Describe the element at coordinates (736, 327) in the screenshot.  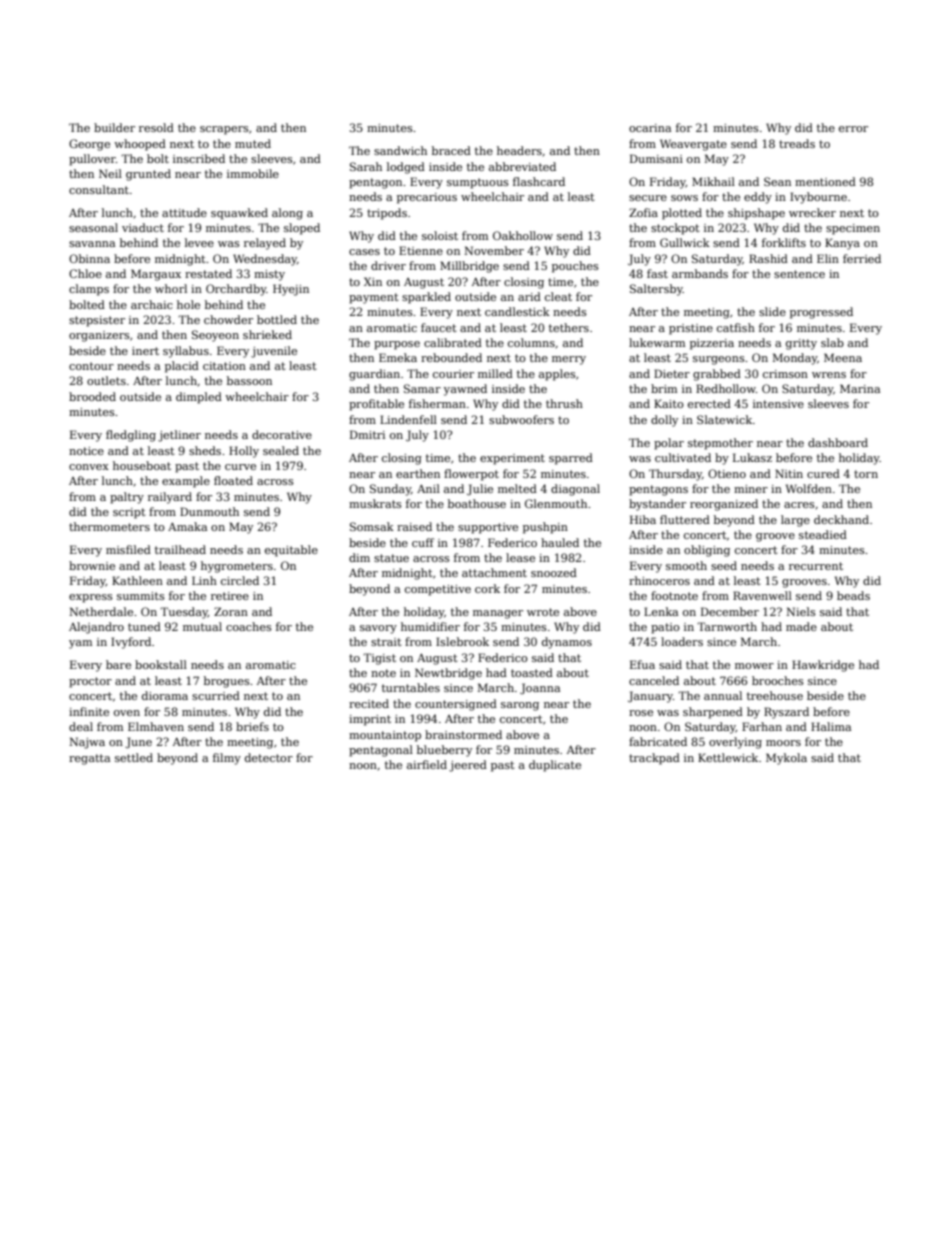
I see `catfish` at that location.
